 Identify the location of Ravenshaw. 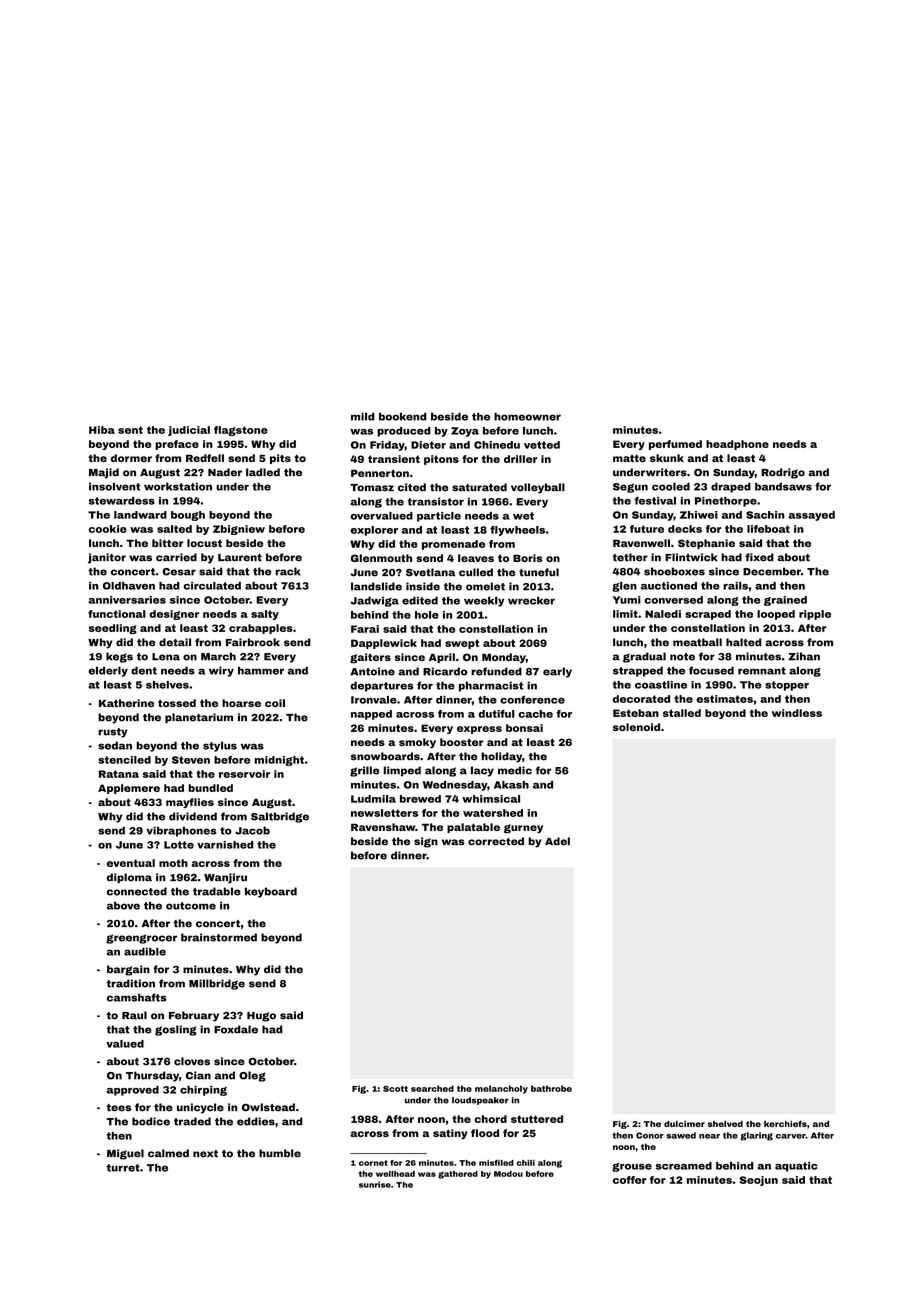
(383, 827).
